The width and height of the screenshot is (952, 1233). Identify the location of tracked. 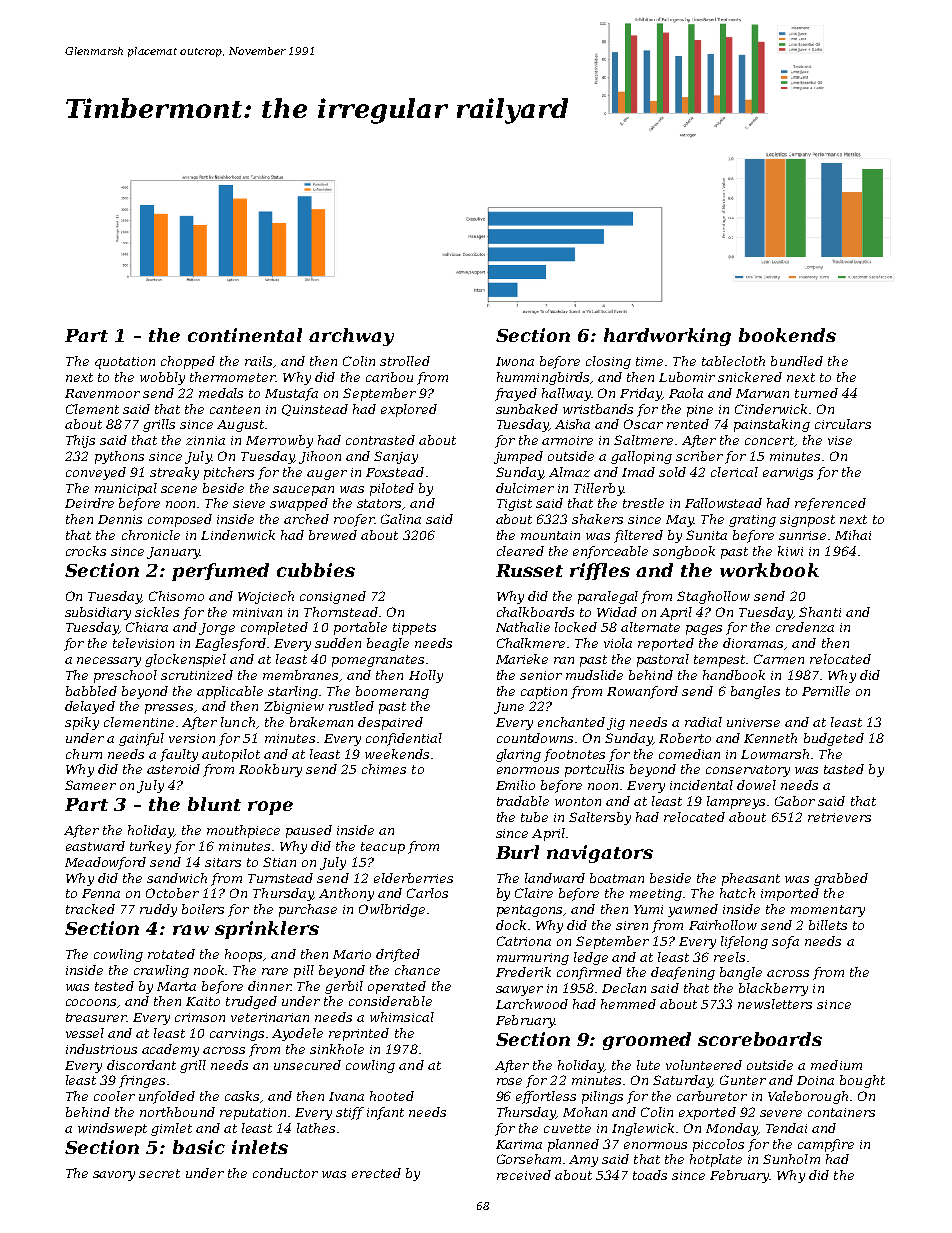
(90, 909).
